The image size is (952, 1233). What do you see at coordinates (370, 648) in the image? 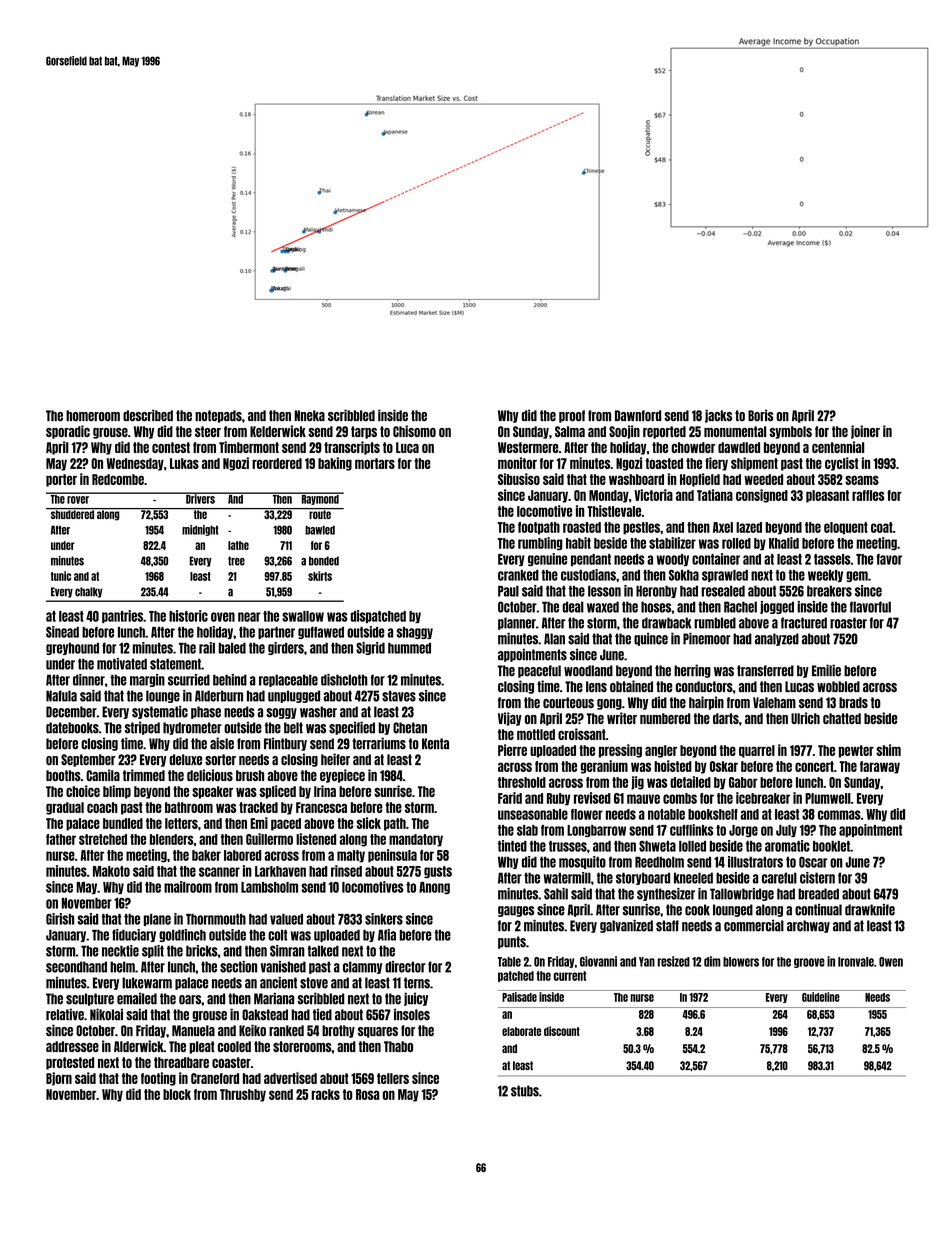
I see `Sigrid` at bounding box center [370, 648].
